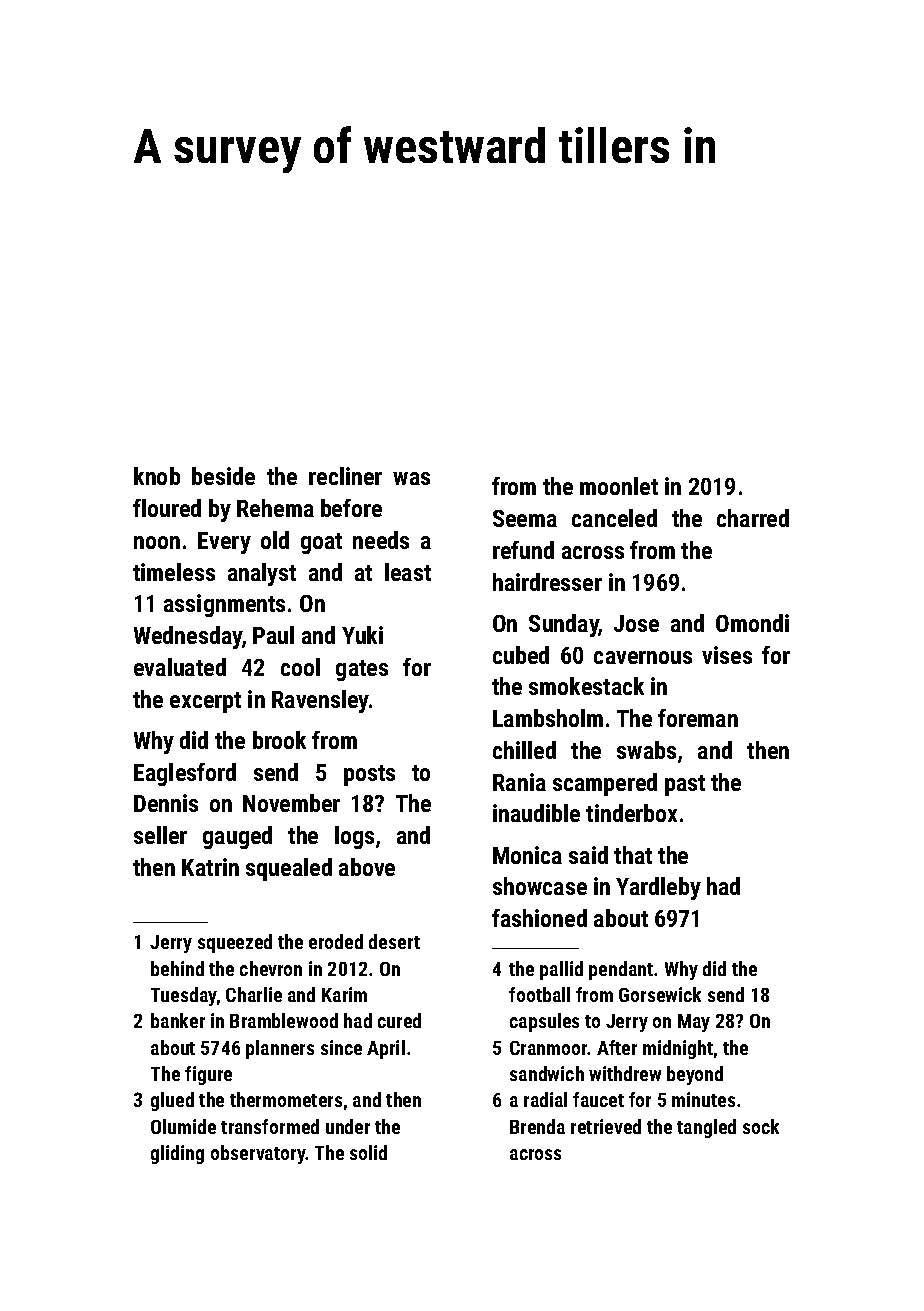 The width and height of the image is (924, 1311). I want to click on November, so click(291, 803).
